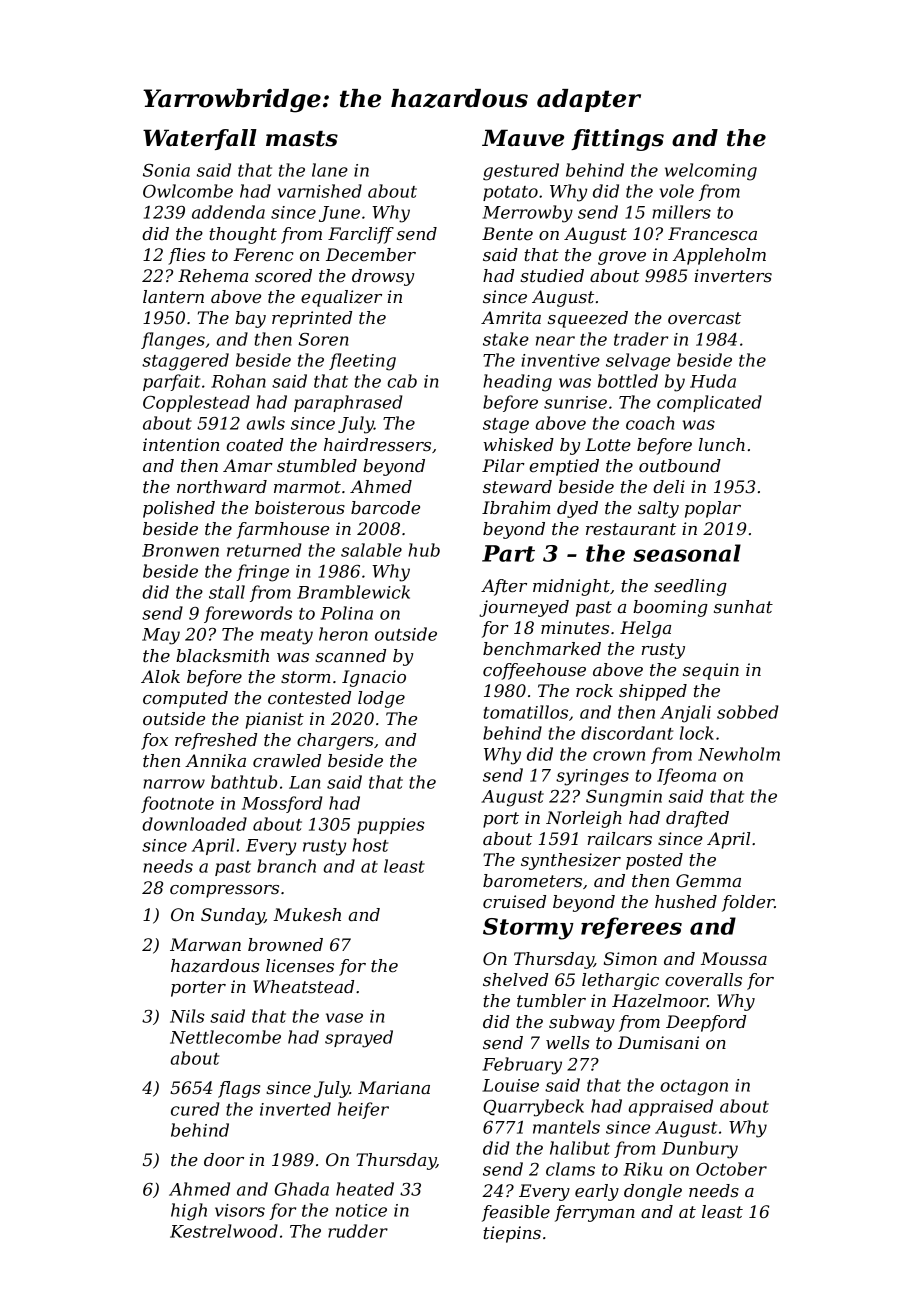 The image size is (924, 1314). I want to click on Mauve, so click(523, 138).
